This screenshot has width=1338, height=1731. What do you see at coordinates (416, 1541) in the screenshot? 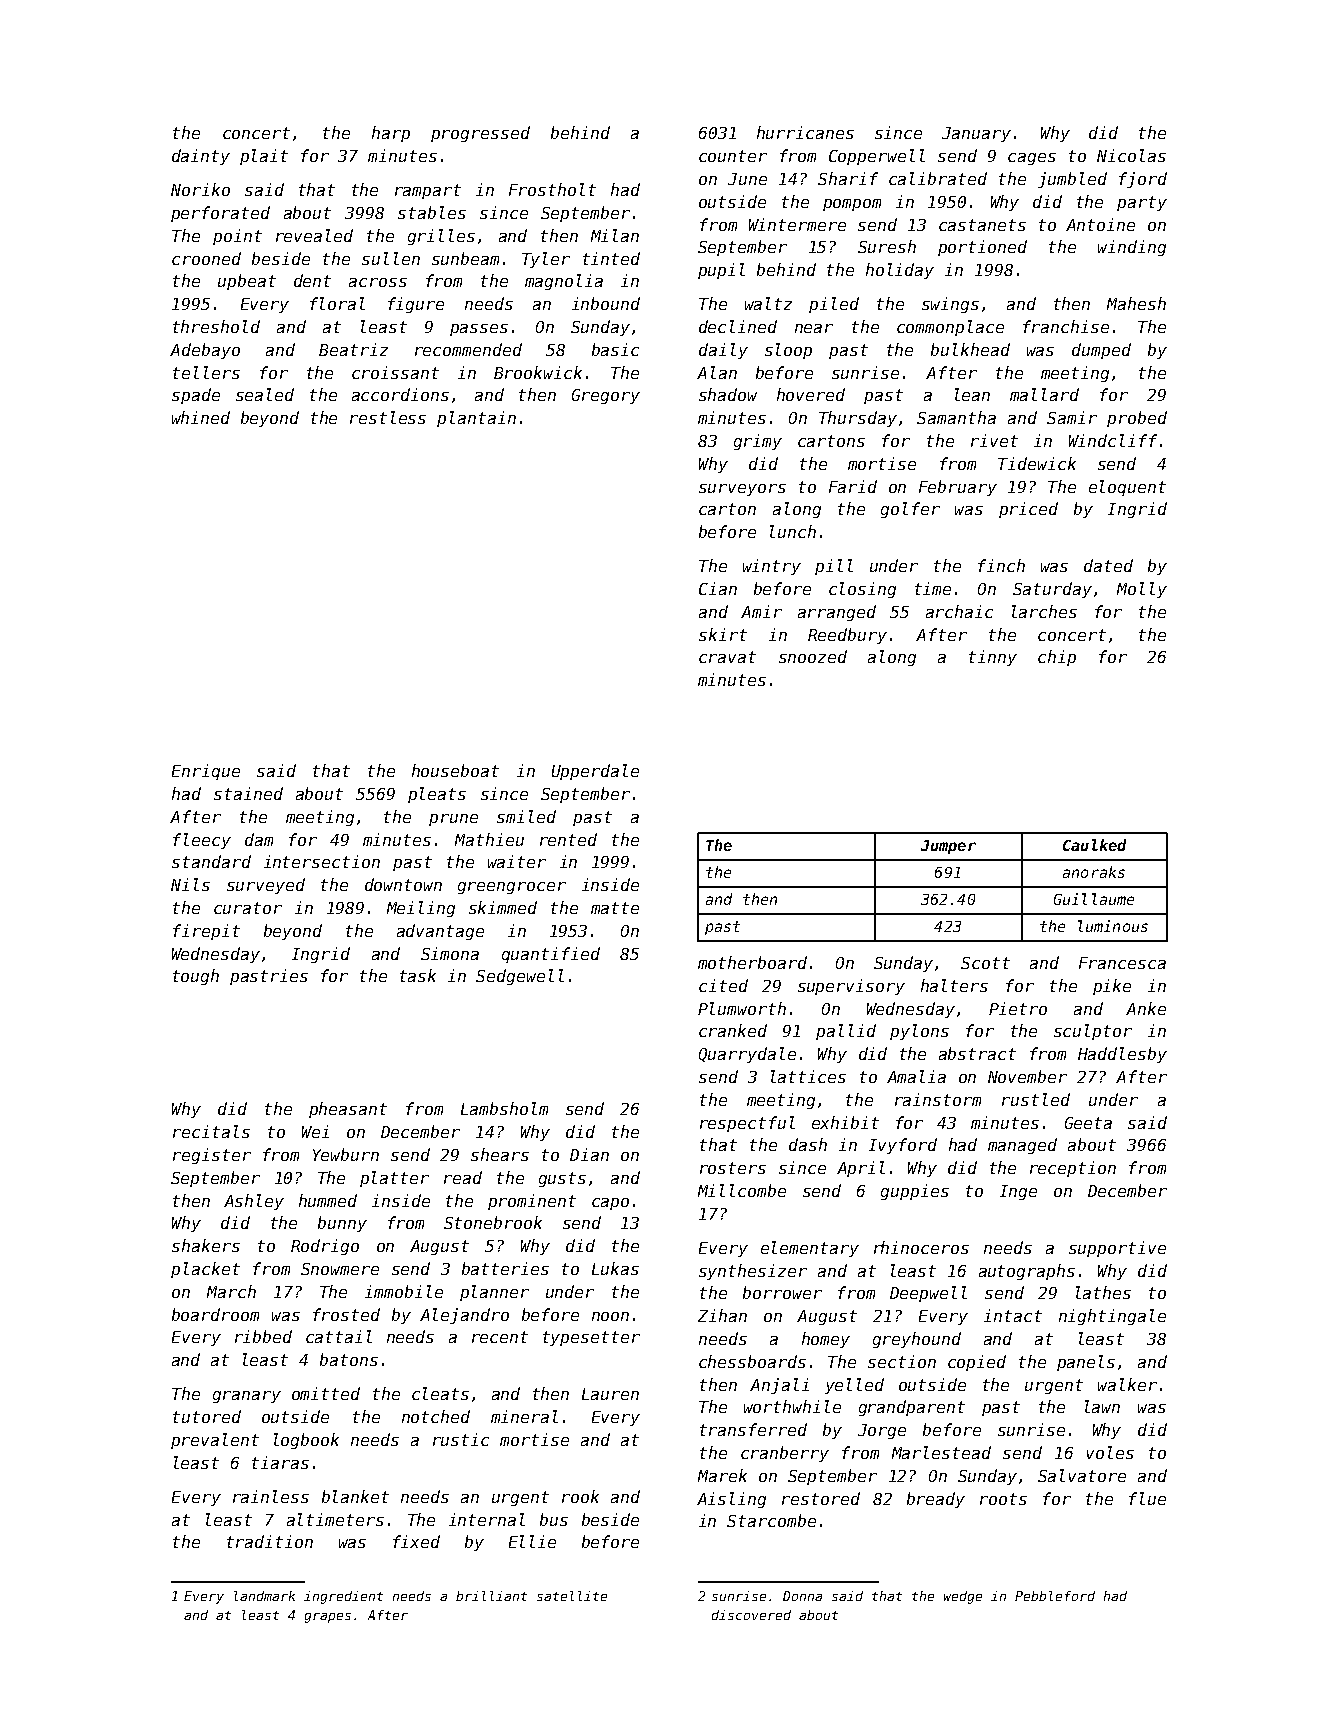
I see `fixed` at bounding box center [416, 1541].
